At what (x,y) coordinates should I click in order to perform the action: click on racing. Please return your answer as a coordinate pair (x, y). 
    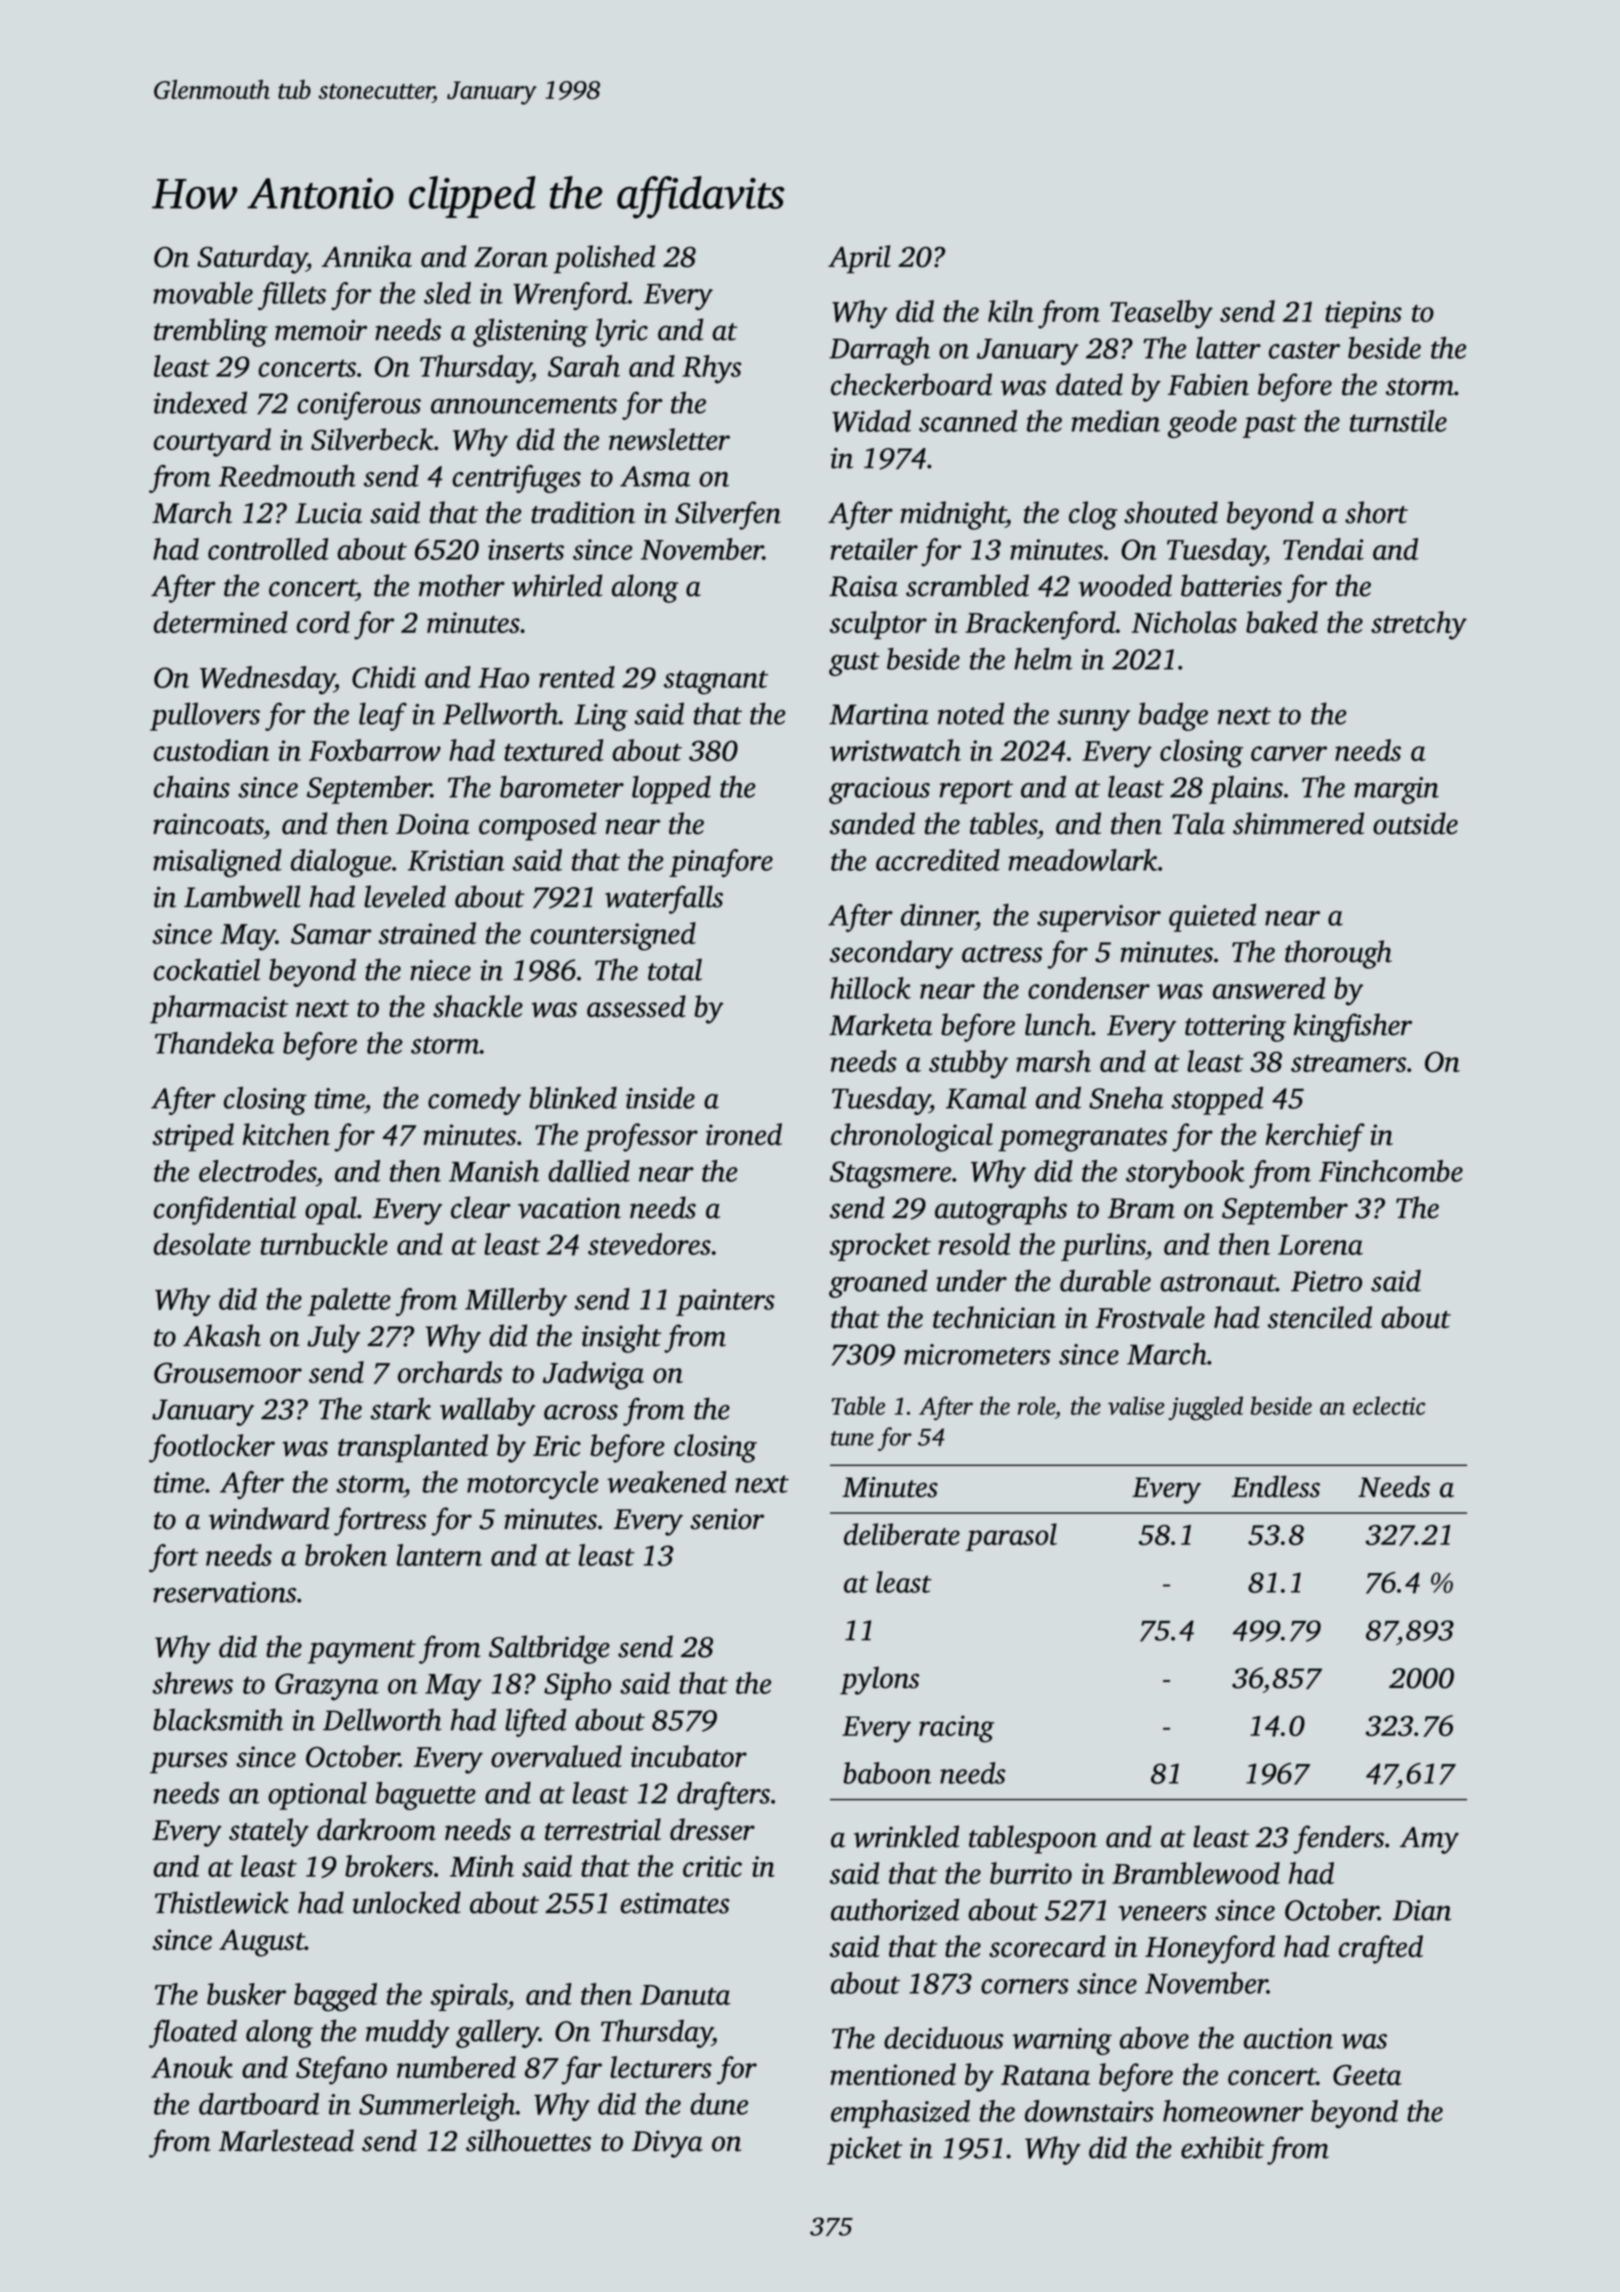
    Looking at the image, I should click on (956, 1729).
